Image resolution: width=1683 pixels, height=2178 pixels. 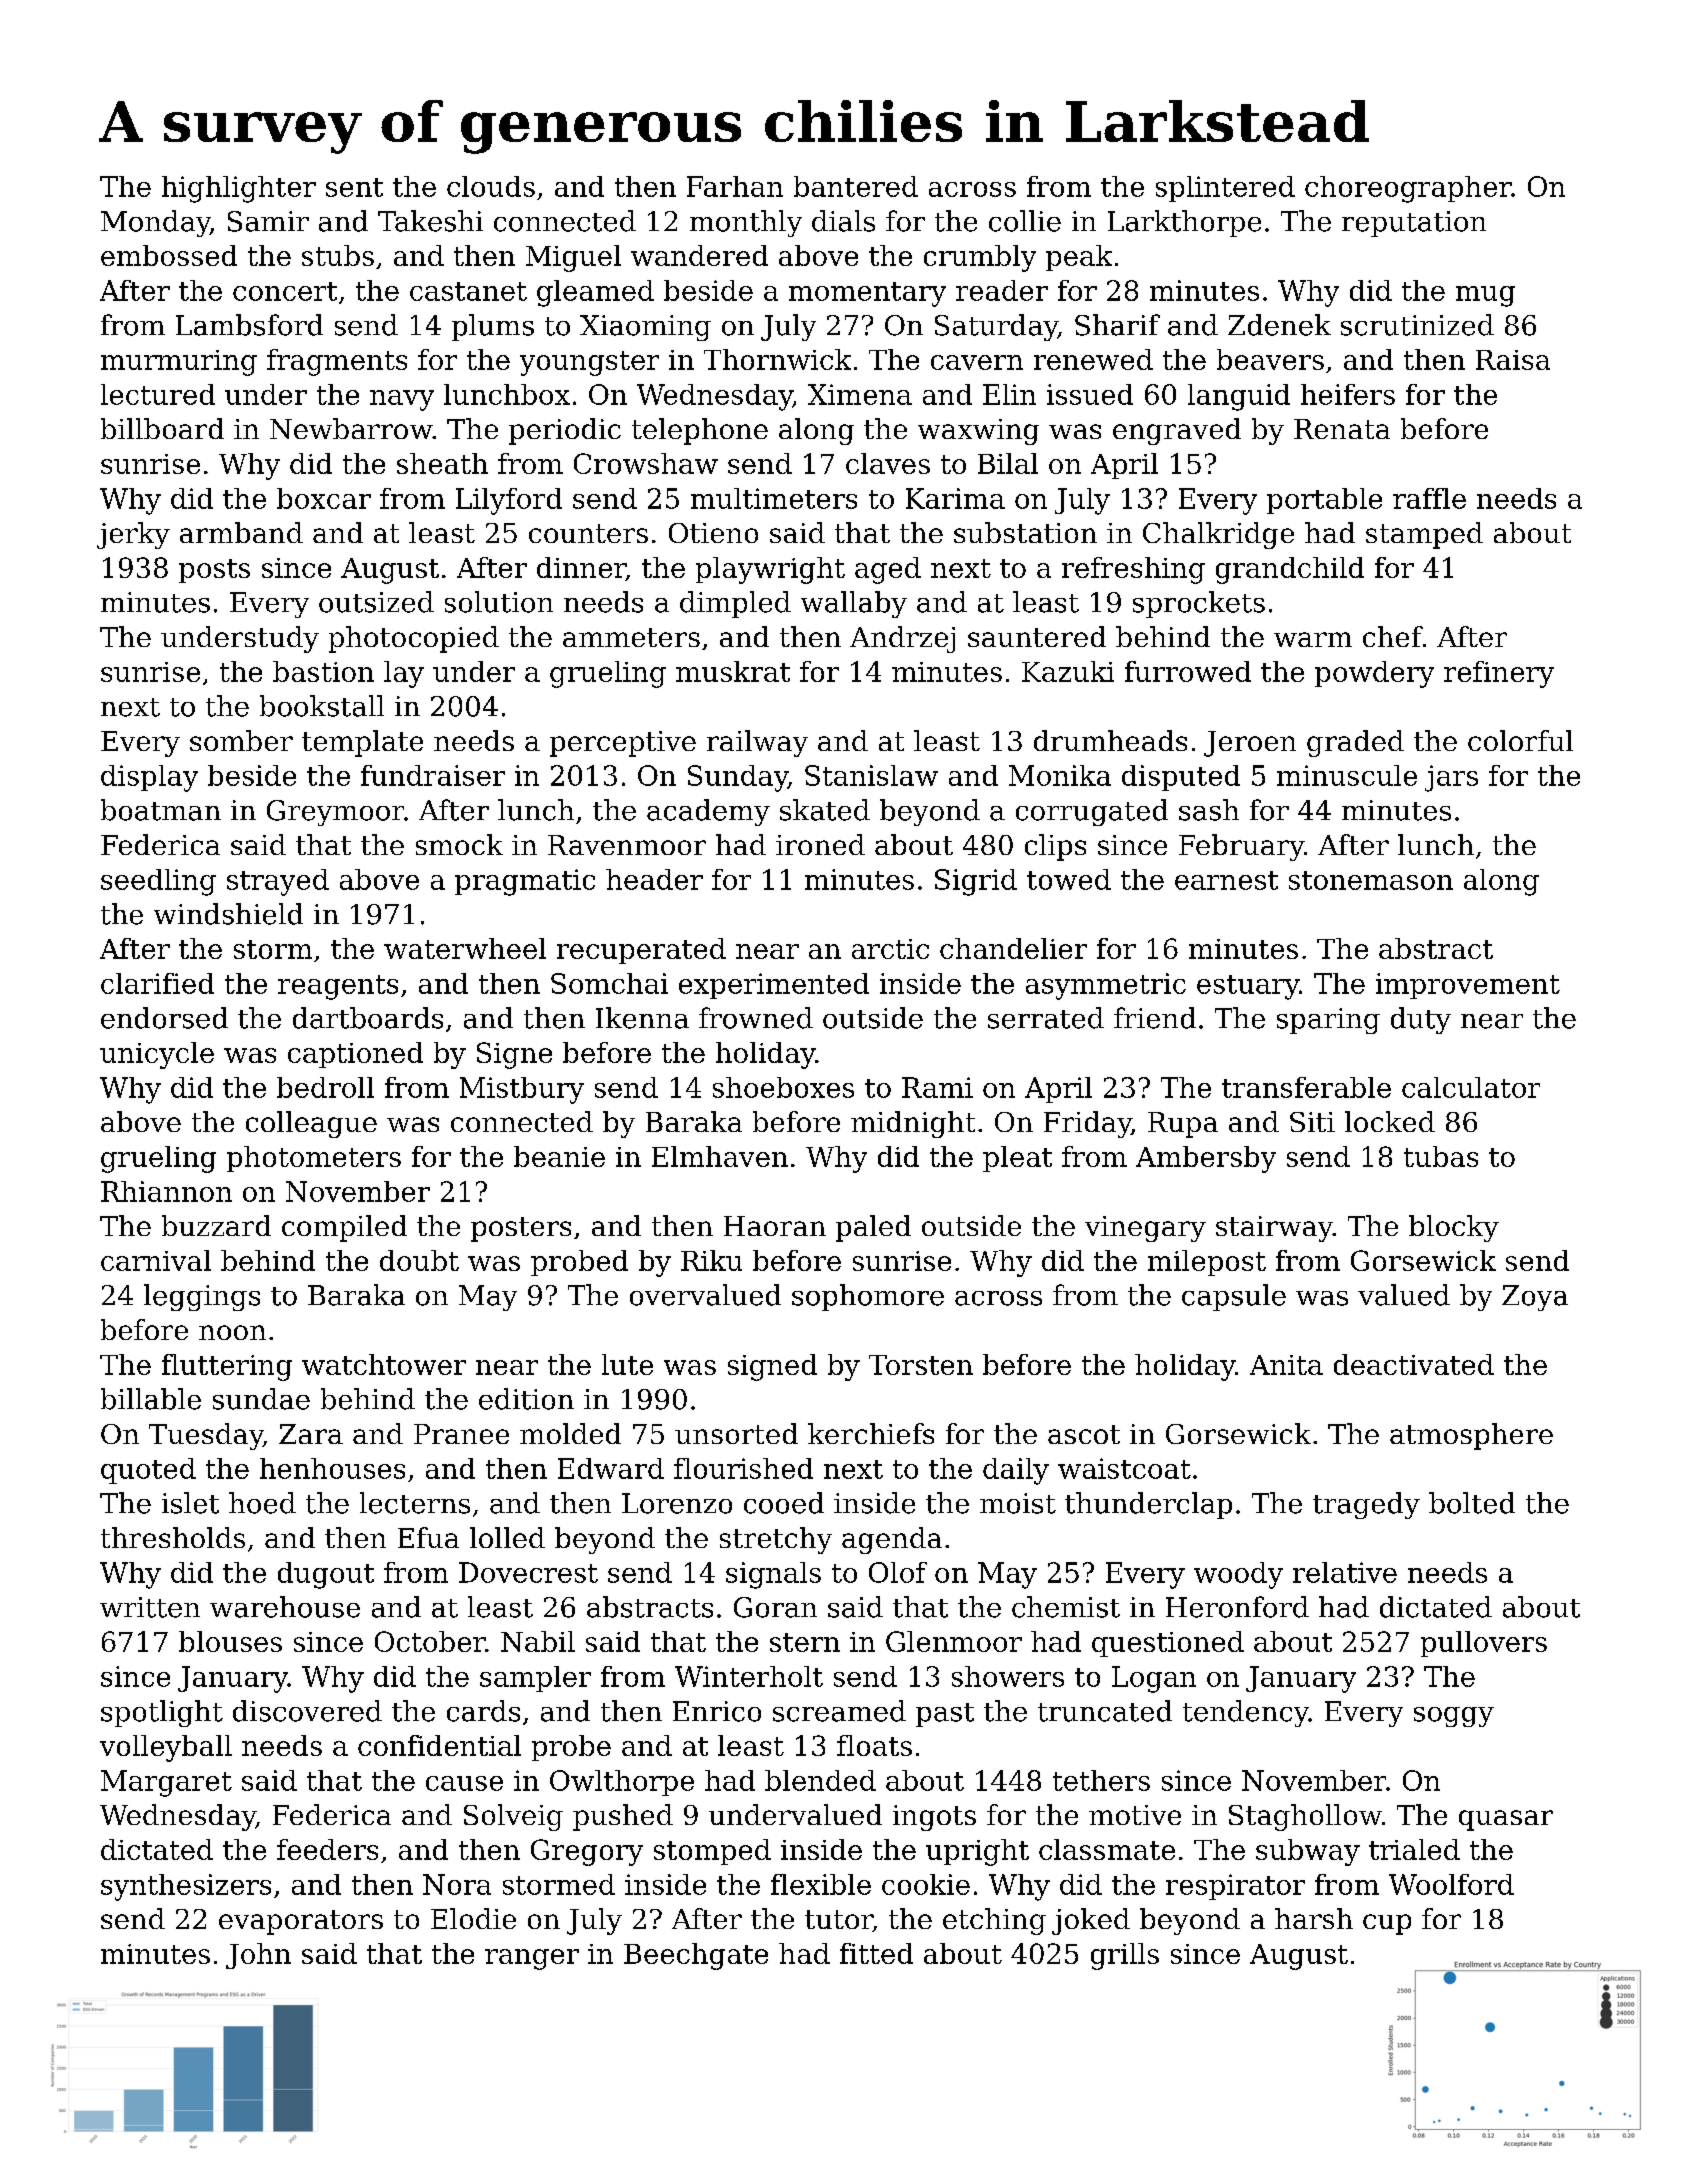 What do you see at coordinates (873, 1228) in the image?
I see `paled` at bounding box center [873, 1228].
